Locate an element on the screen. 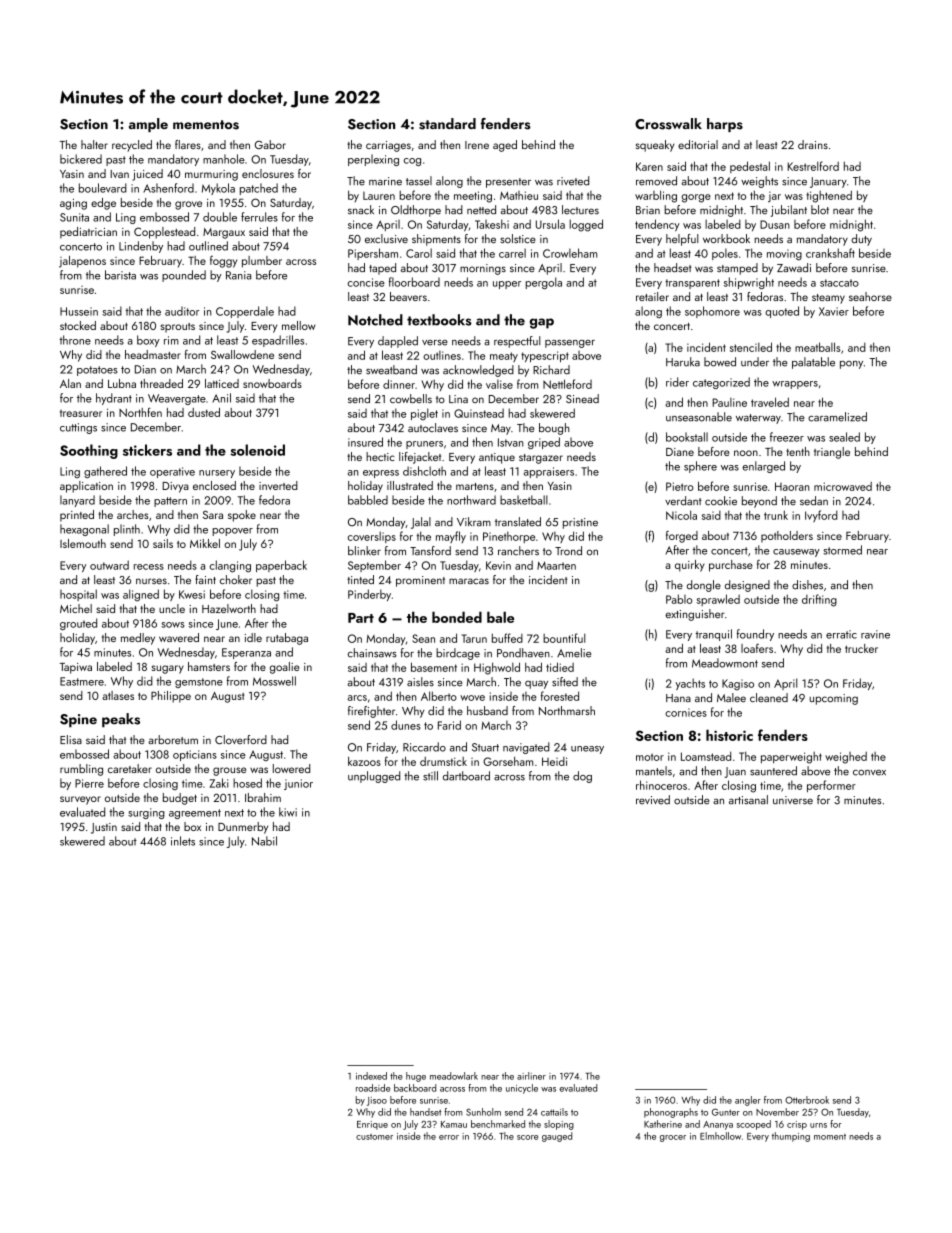 This screenshot has height=1233, width=952. Philippe is located at coordinates (171, 697).
